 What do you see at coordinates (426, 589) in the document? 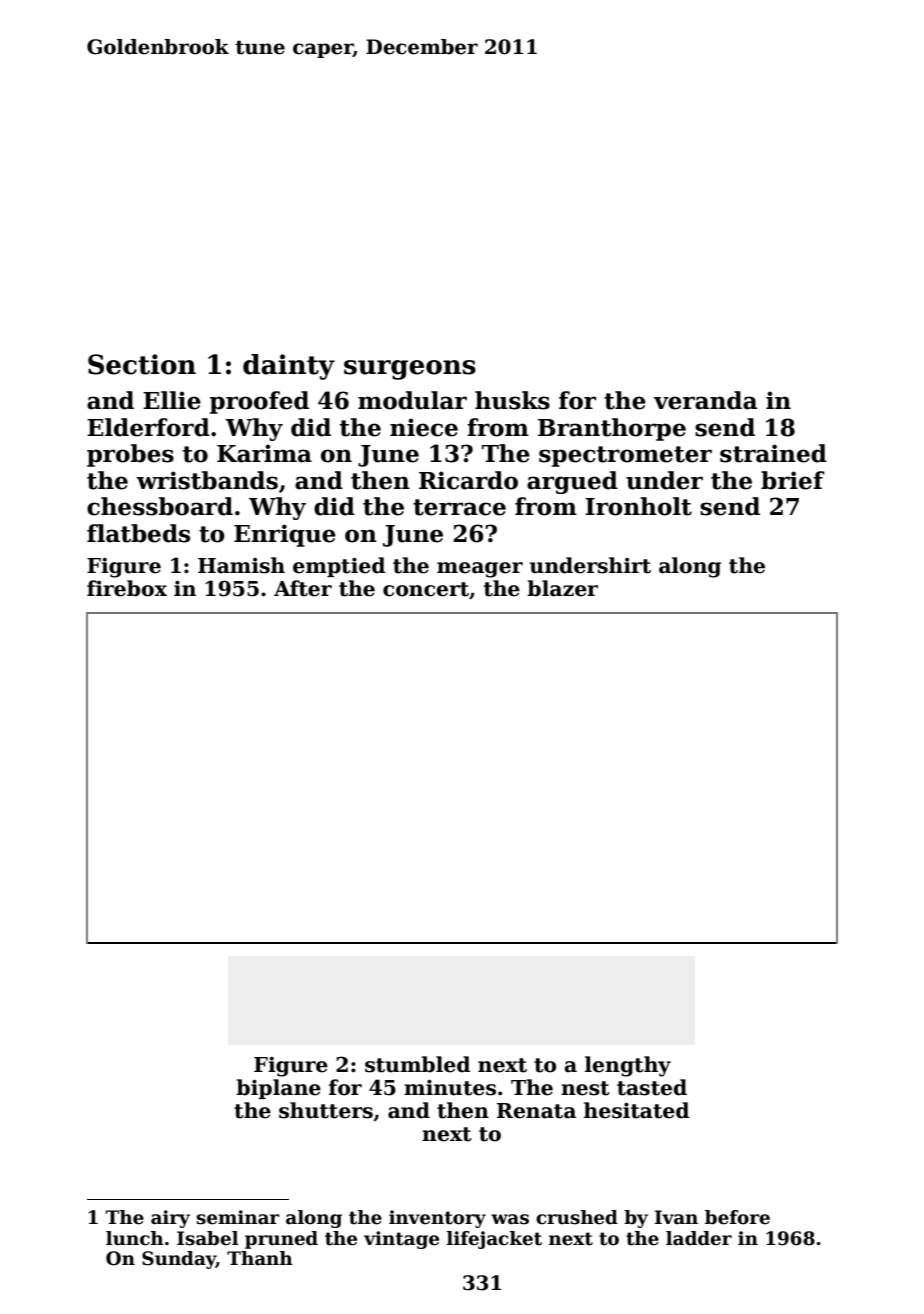
I see `concert` at bounding box center [426, 589].
